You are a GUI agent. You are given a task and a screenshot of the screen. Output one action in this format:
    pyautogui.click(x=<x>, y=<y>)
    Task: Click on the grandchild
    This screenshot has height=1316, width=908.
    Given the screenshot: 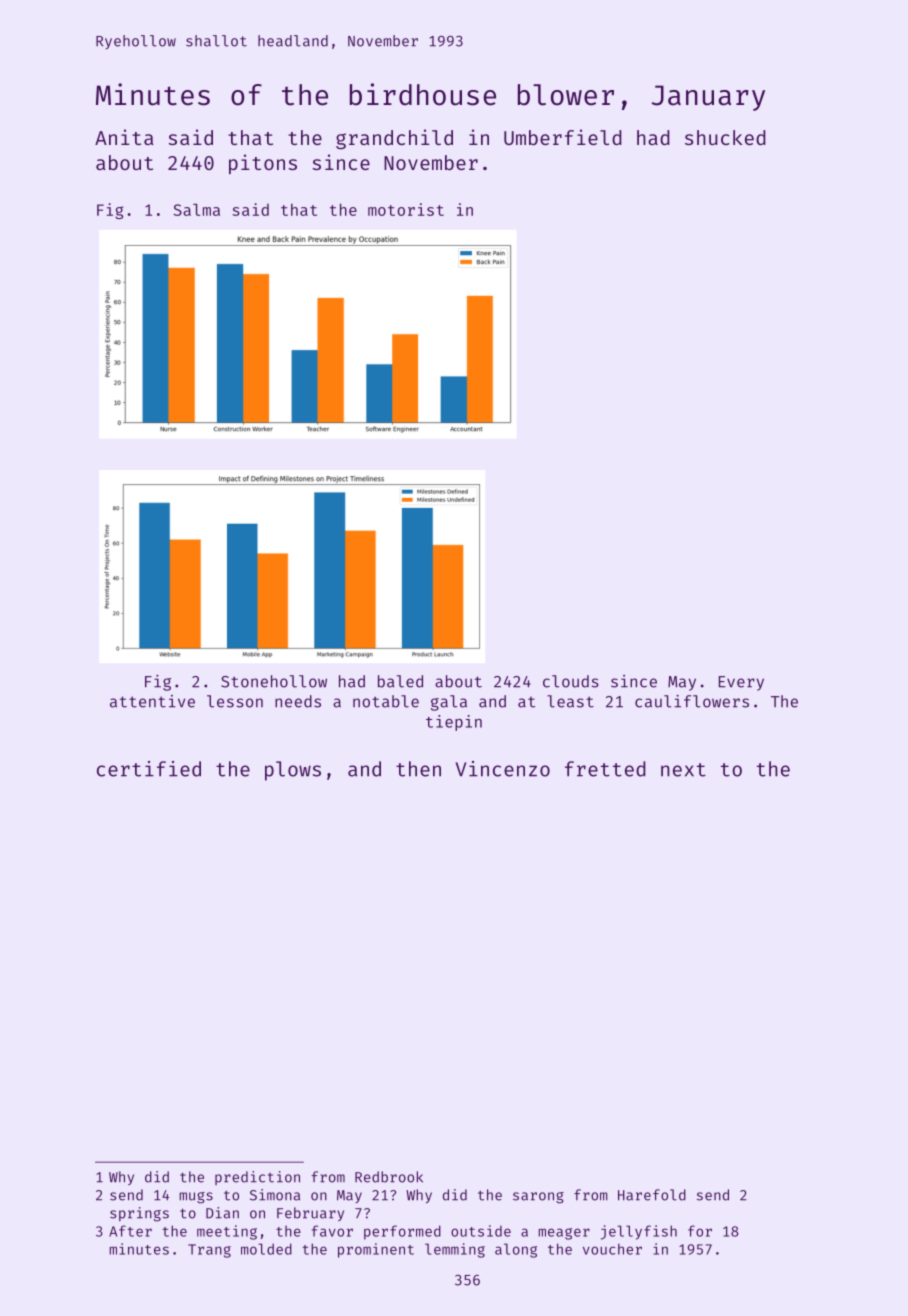 What is the action you would take?
    pyautogui.click(x=394, y=139)
